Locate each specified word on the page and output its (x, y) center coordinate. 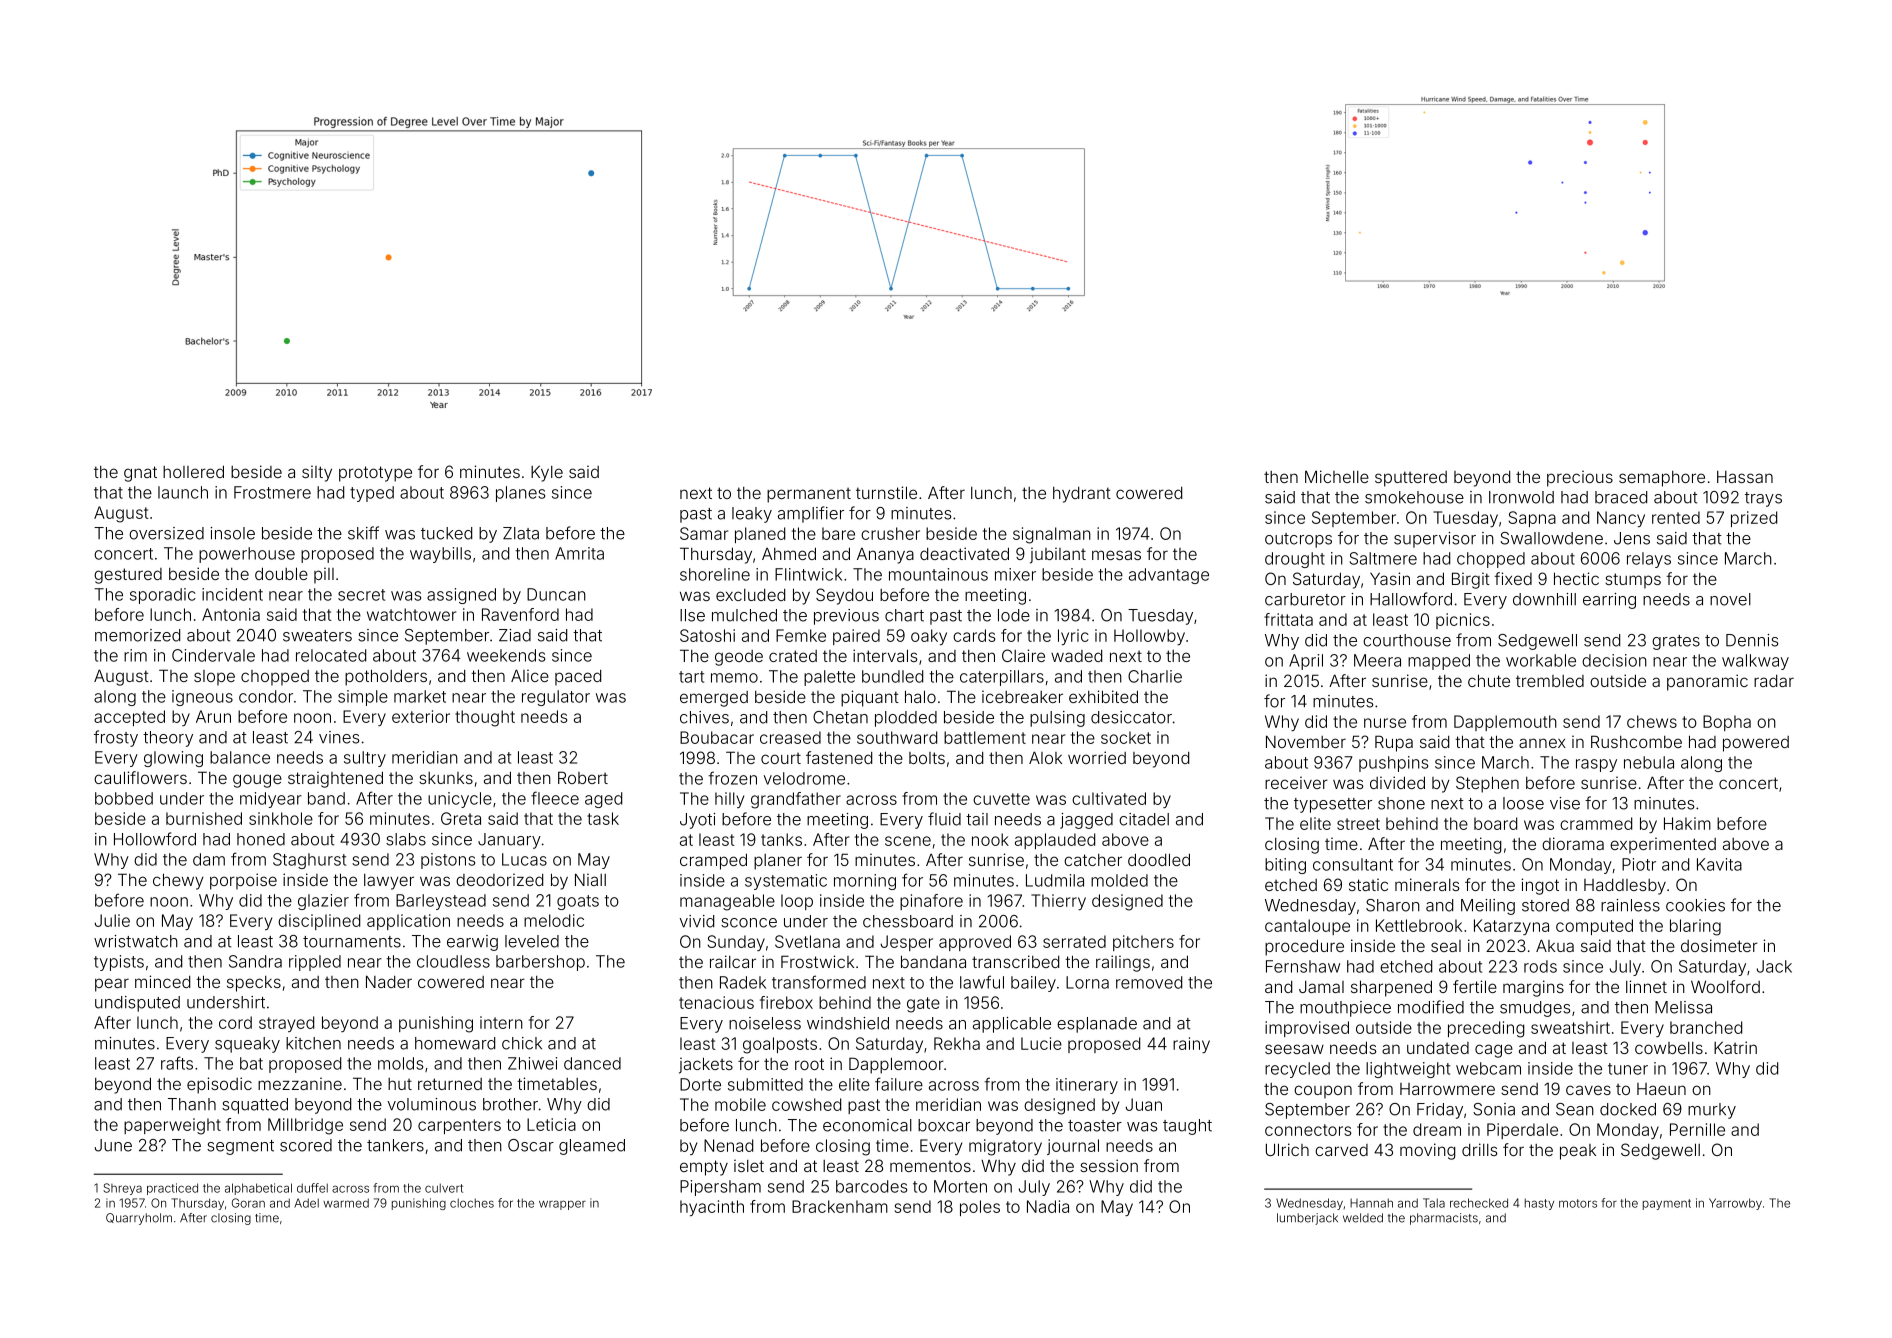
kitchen (313, 1043)
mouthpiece (1345, 1009)
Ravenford (520, 614)
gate (923, 1005)
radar (1774, 681)
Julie (112, 920)
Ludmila (1055, 880)
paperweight (172, 1126)
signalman (1052, 535)
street (1358, 824)
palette (829, 678)
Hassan (1745, 477)
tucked (446, 533)
